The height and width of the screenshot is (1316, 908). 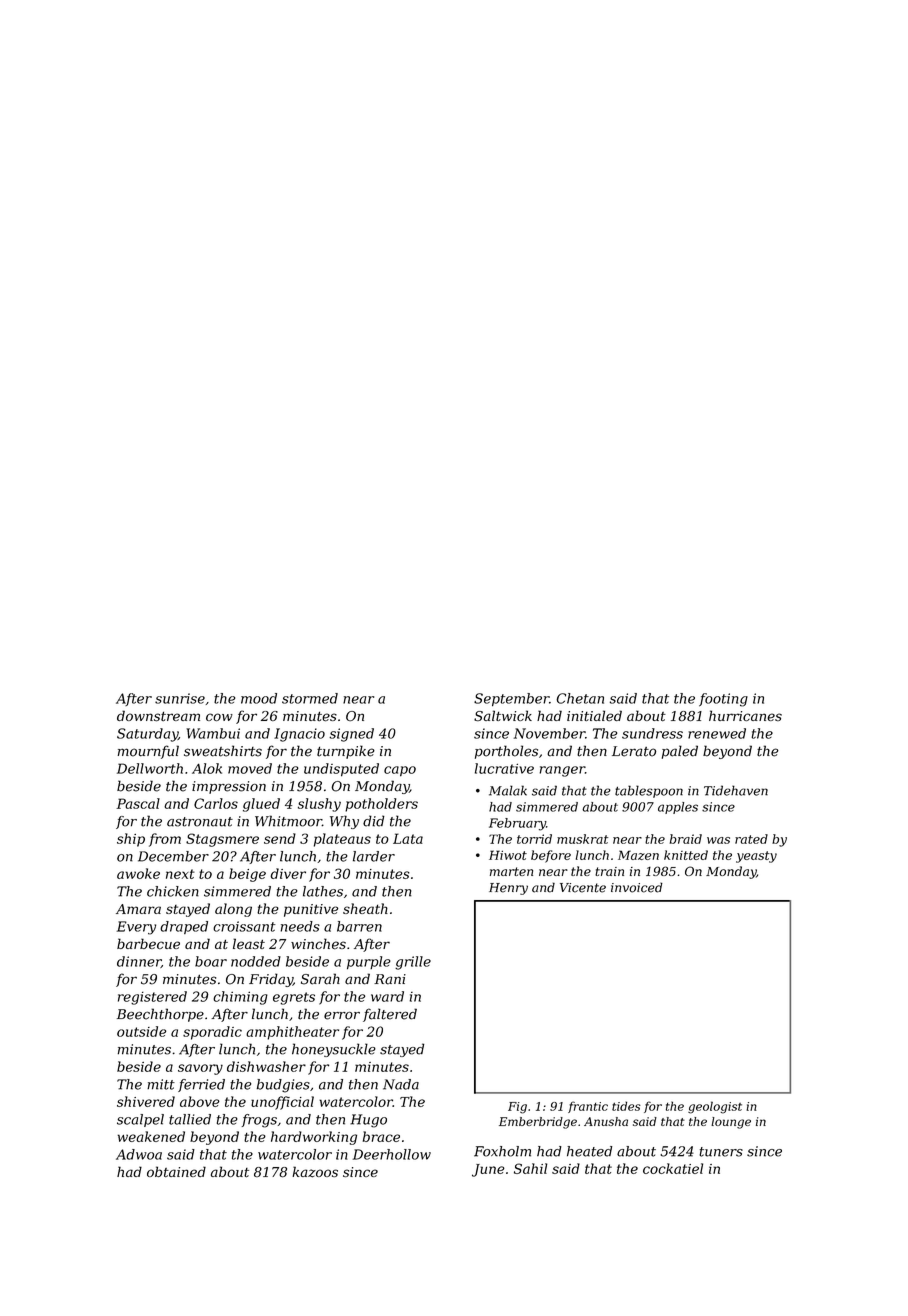 What do you see at coordinates (387, 996) in the screenshot?
I see `ward` at bounding box center [387, 996].
